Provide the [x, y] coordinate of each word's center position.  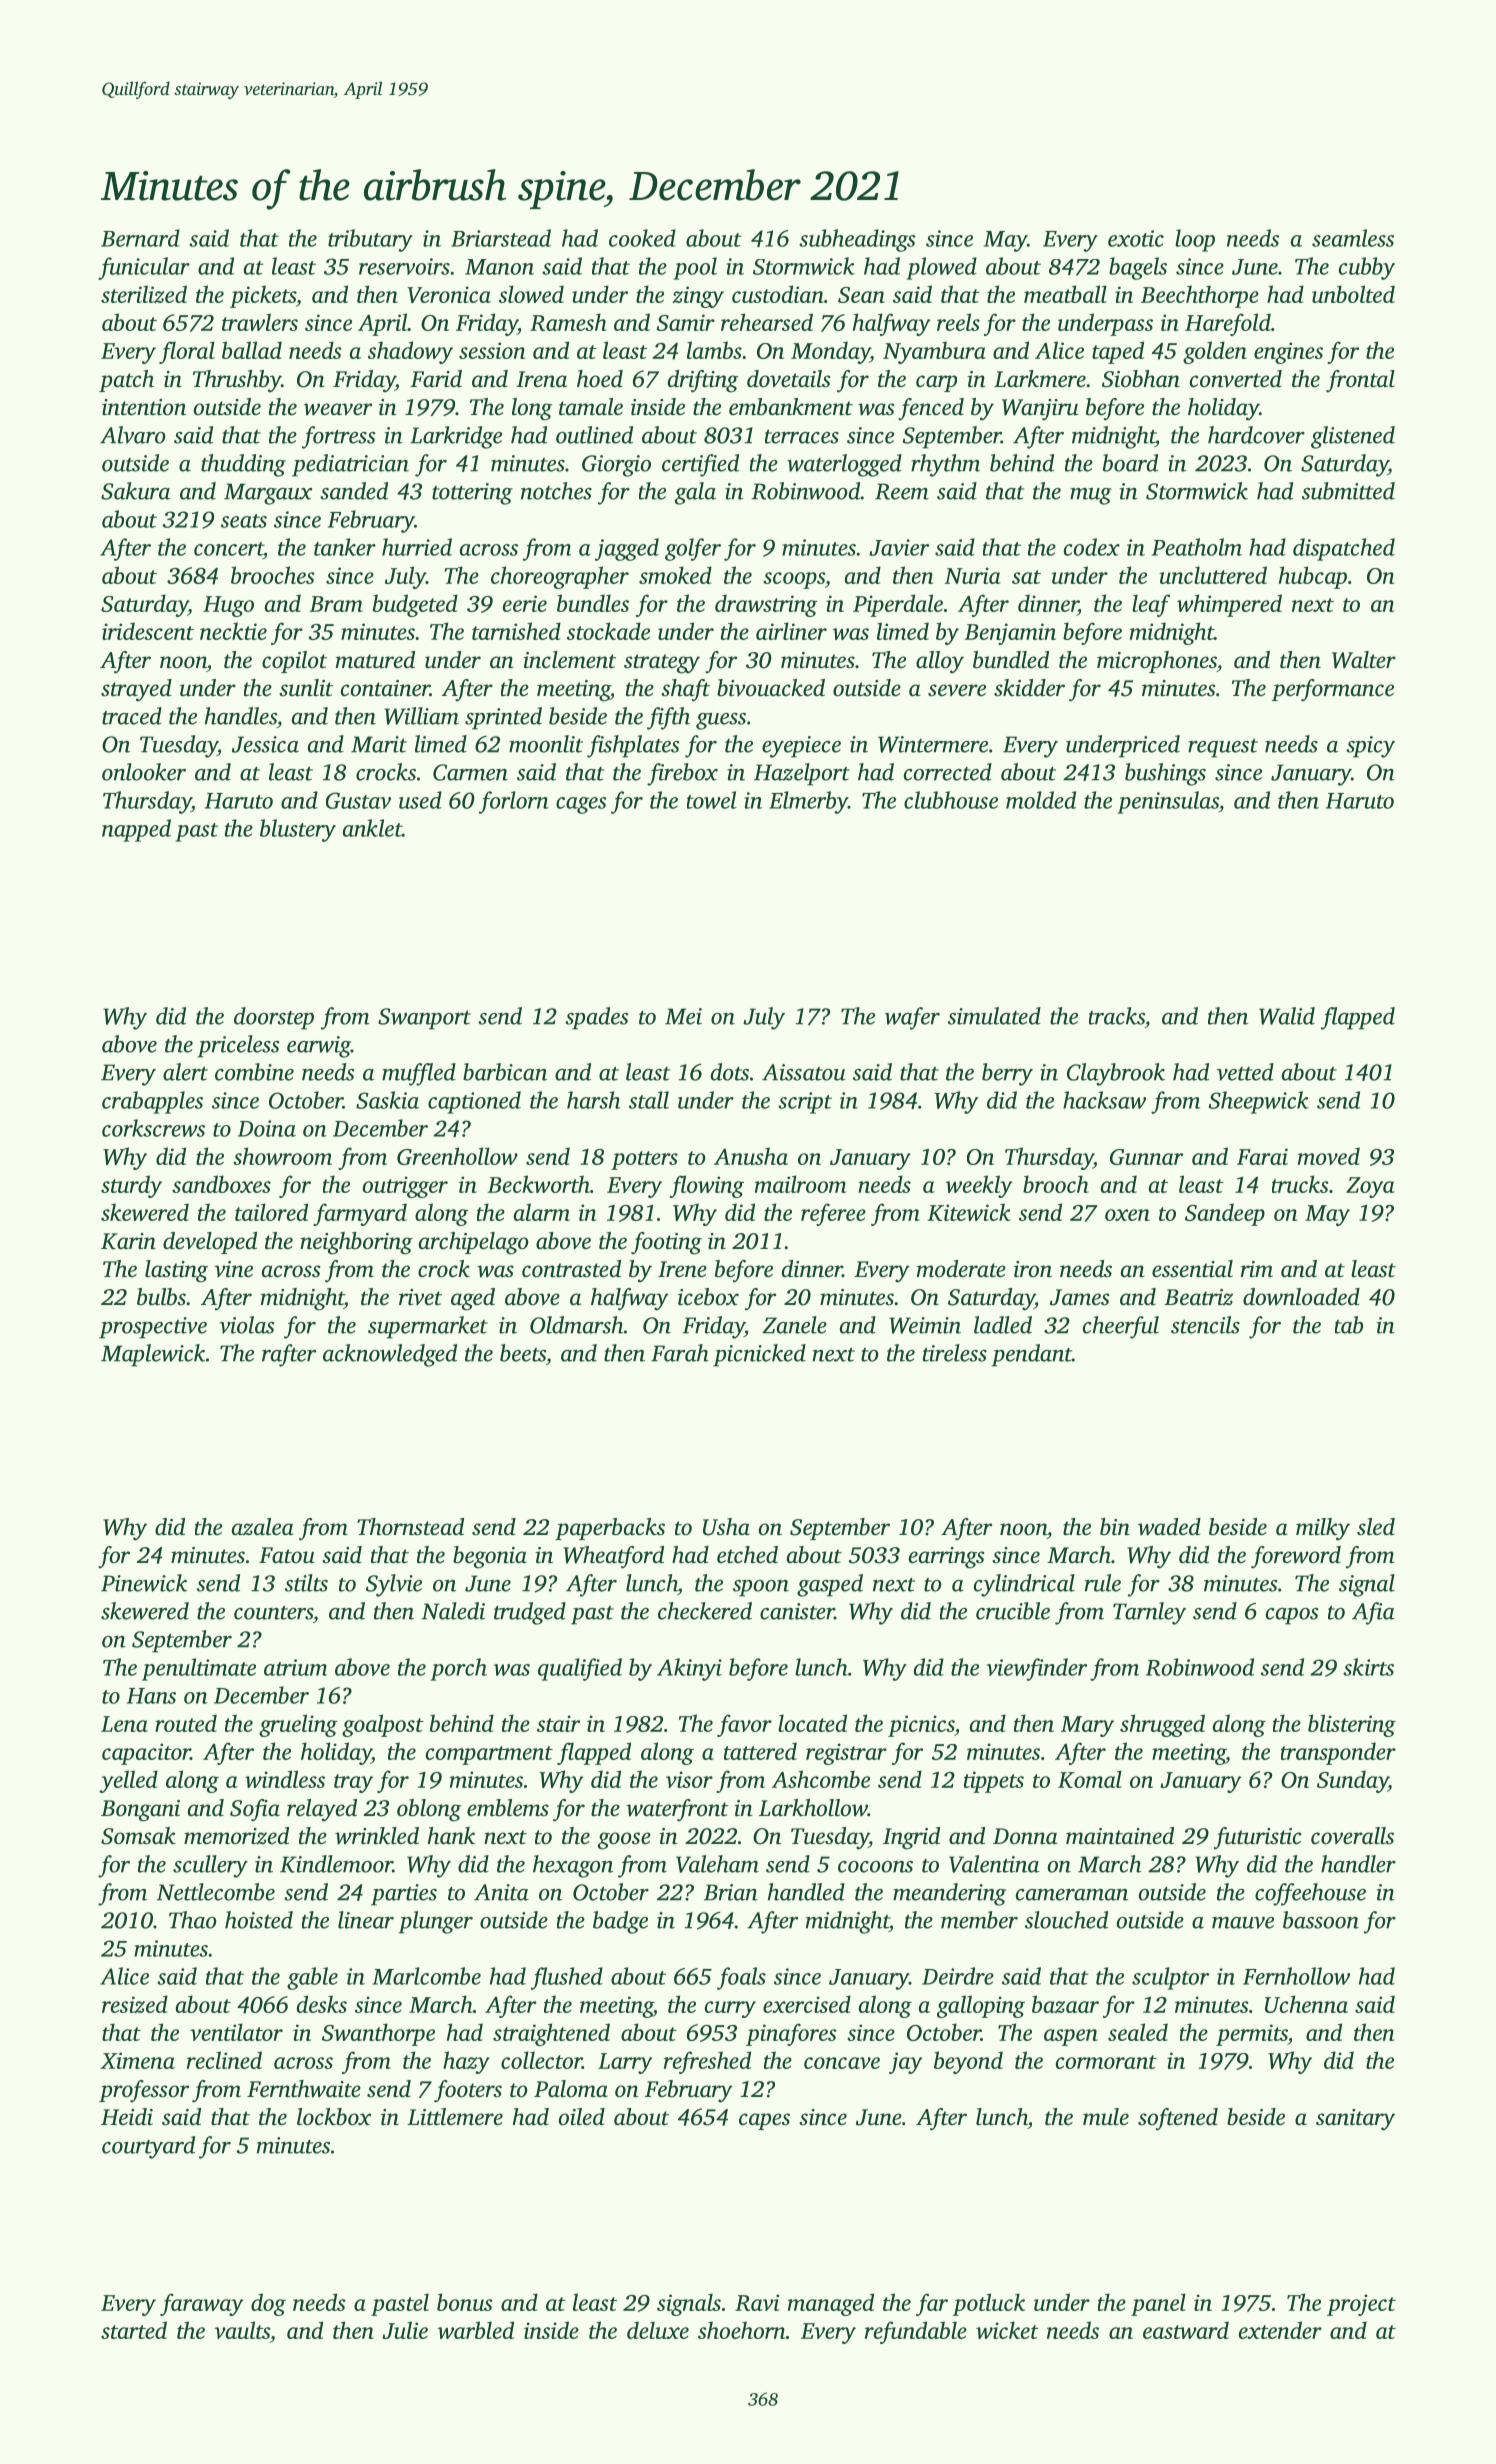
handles [241, 716]
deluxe [658, 2330]
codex [1092, 547]
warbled [476, 2330]
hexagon [573, 1866]
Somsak [138, 1836]
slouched [1066, 1920]
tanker [345, 547]
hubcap [1313, 577]
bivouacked [771, 688]
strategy [662, 664]
